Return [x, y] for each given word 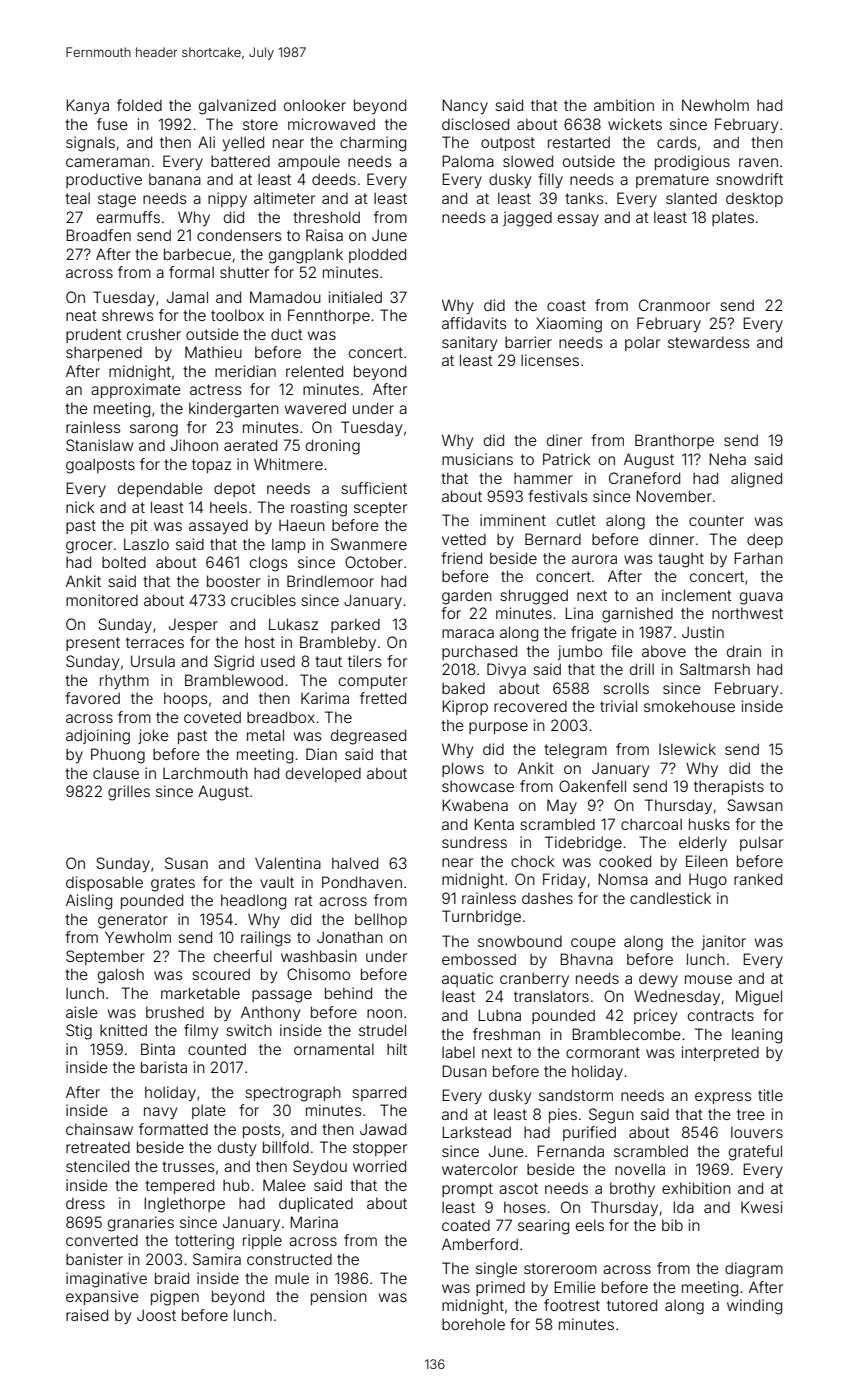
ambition [624, 105]
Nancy [465, 106]
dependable [160, 489]
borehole [473, 1324]
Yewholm [138, 937]
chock [533, 861]
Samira [217, 1259]
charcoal [651, 824]
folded [139, 105]
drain [744, 651]
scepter [380, 509]
